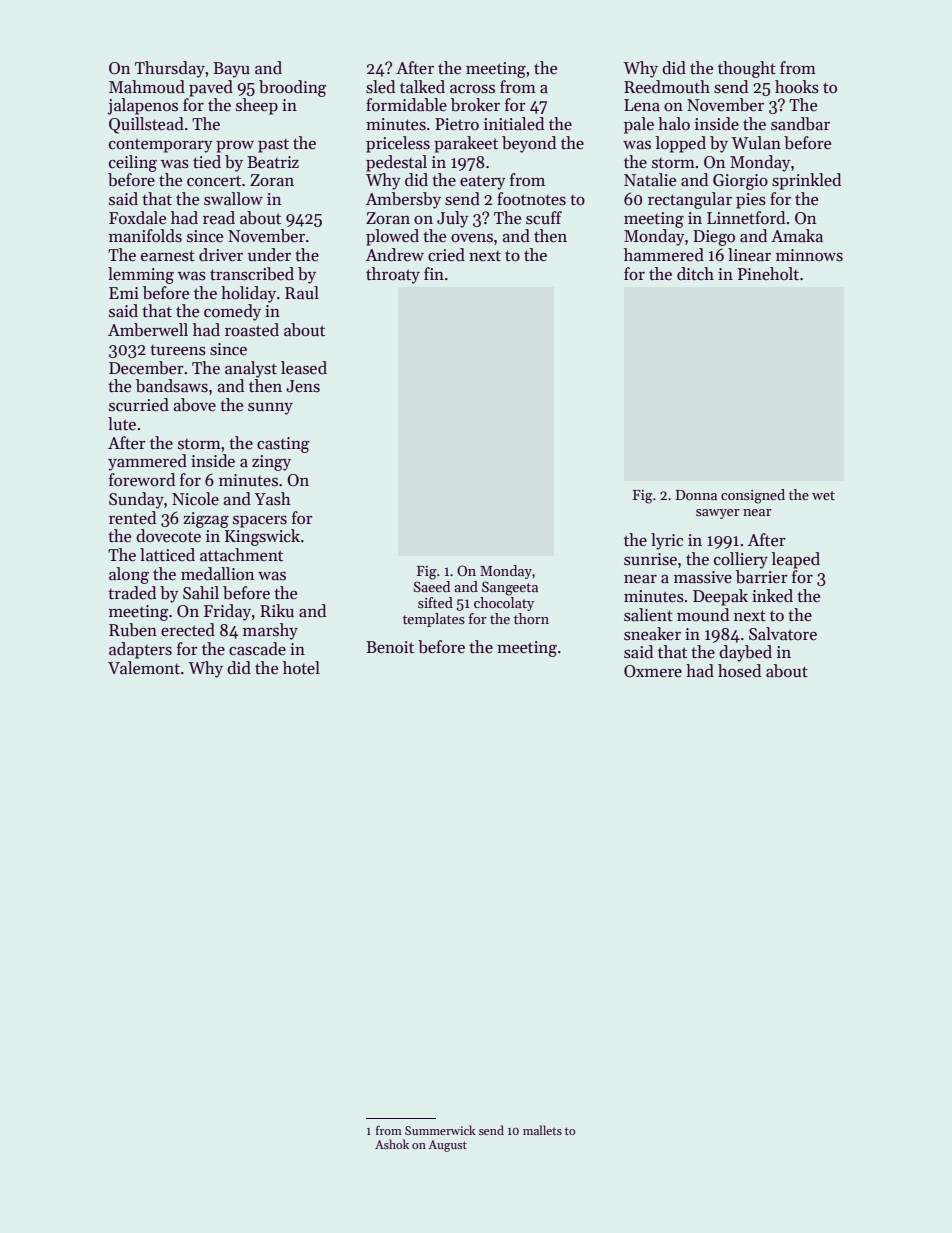 The image size is (952, 1233). What do you see at coordinates (642, 105) in the page?
I see `Lena` at bounding box center [642, 105].
